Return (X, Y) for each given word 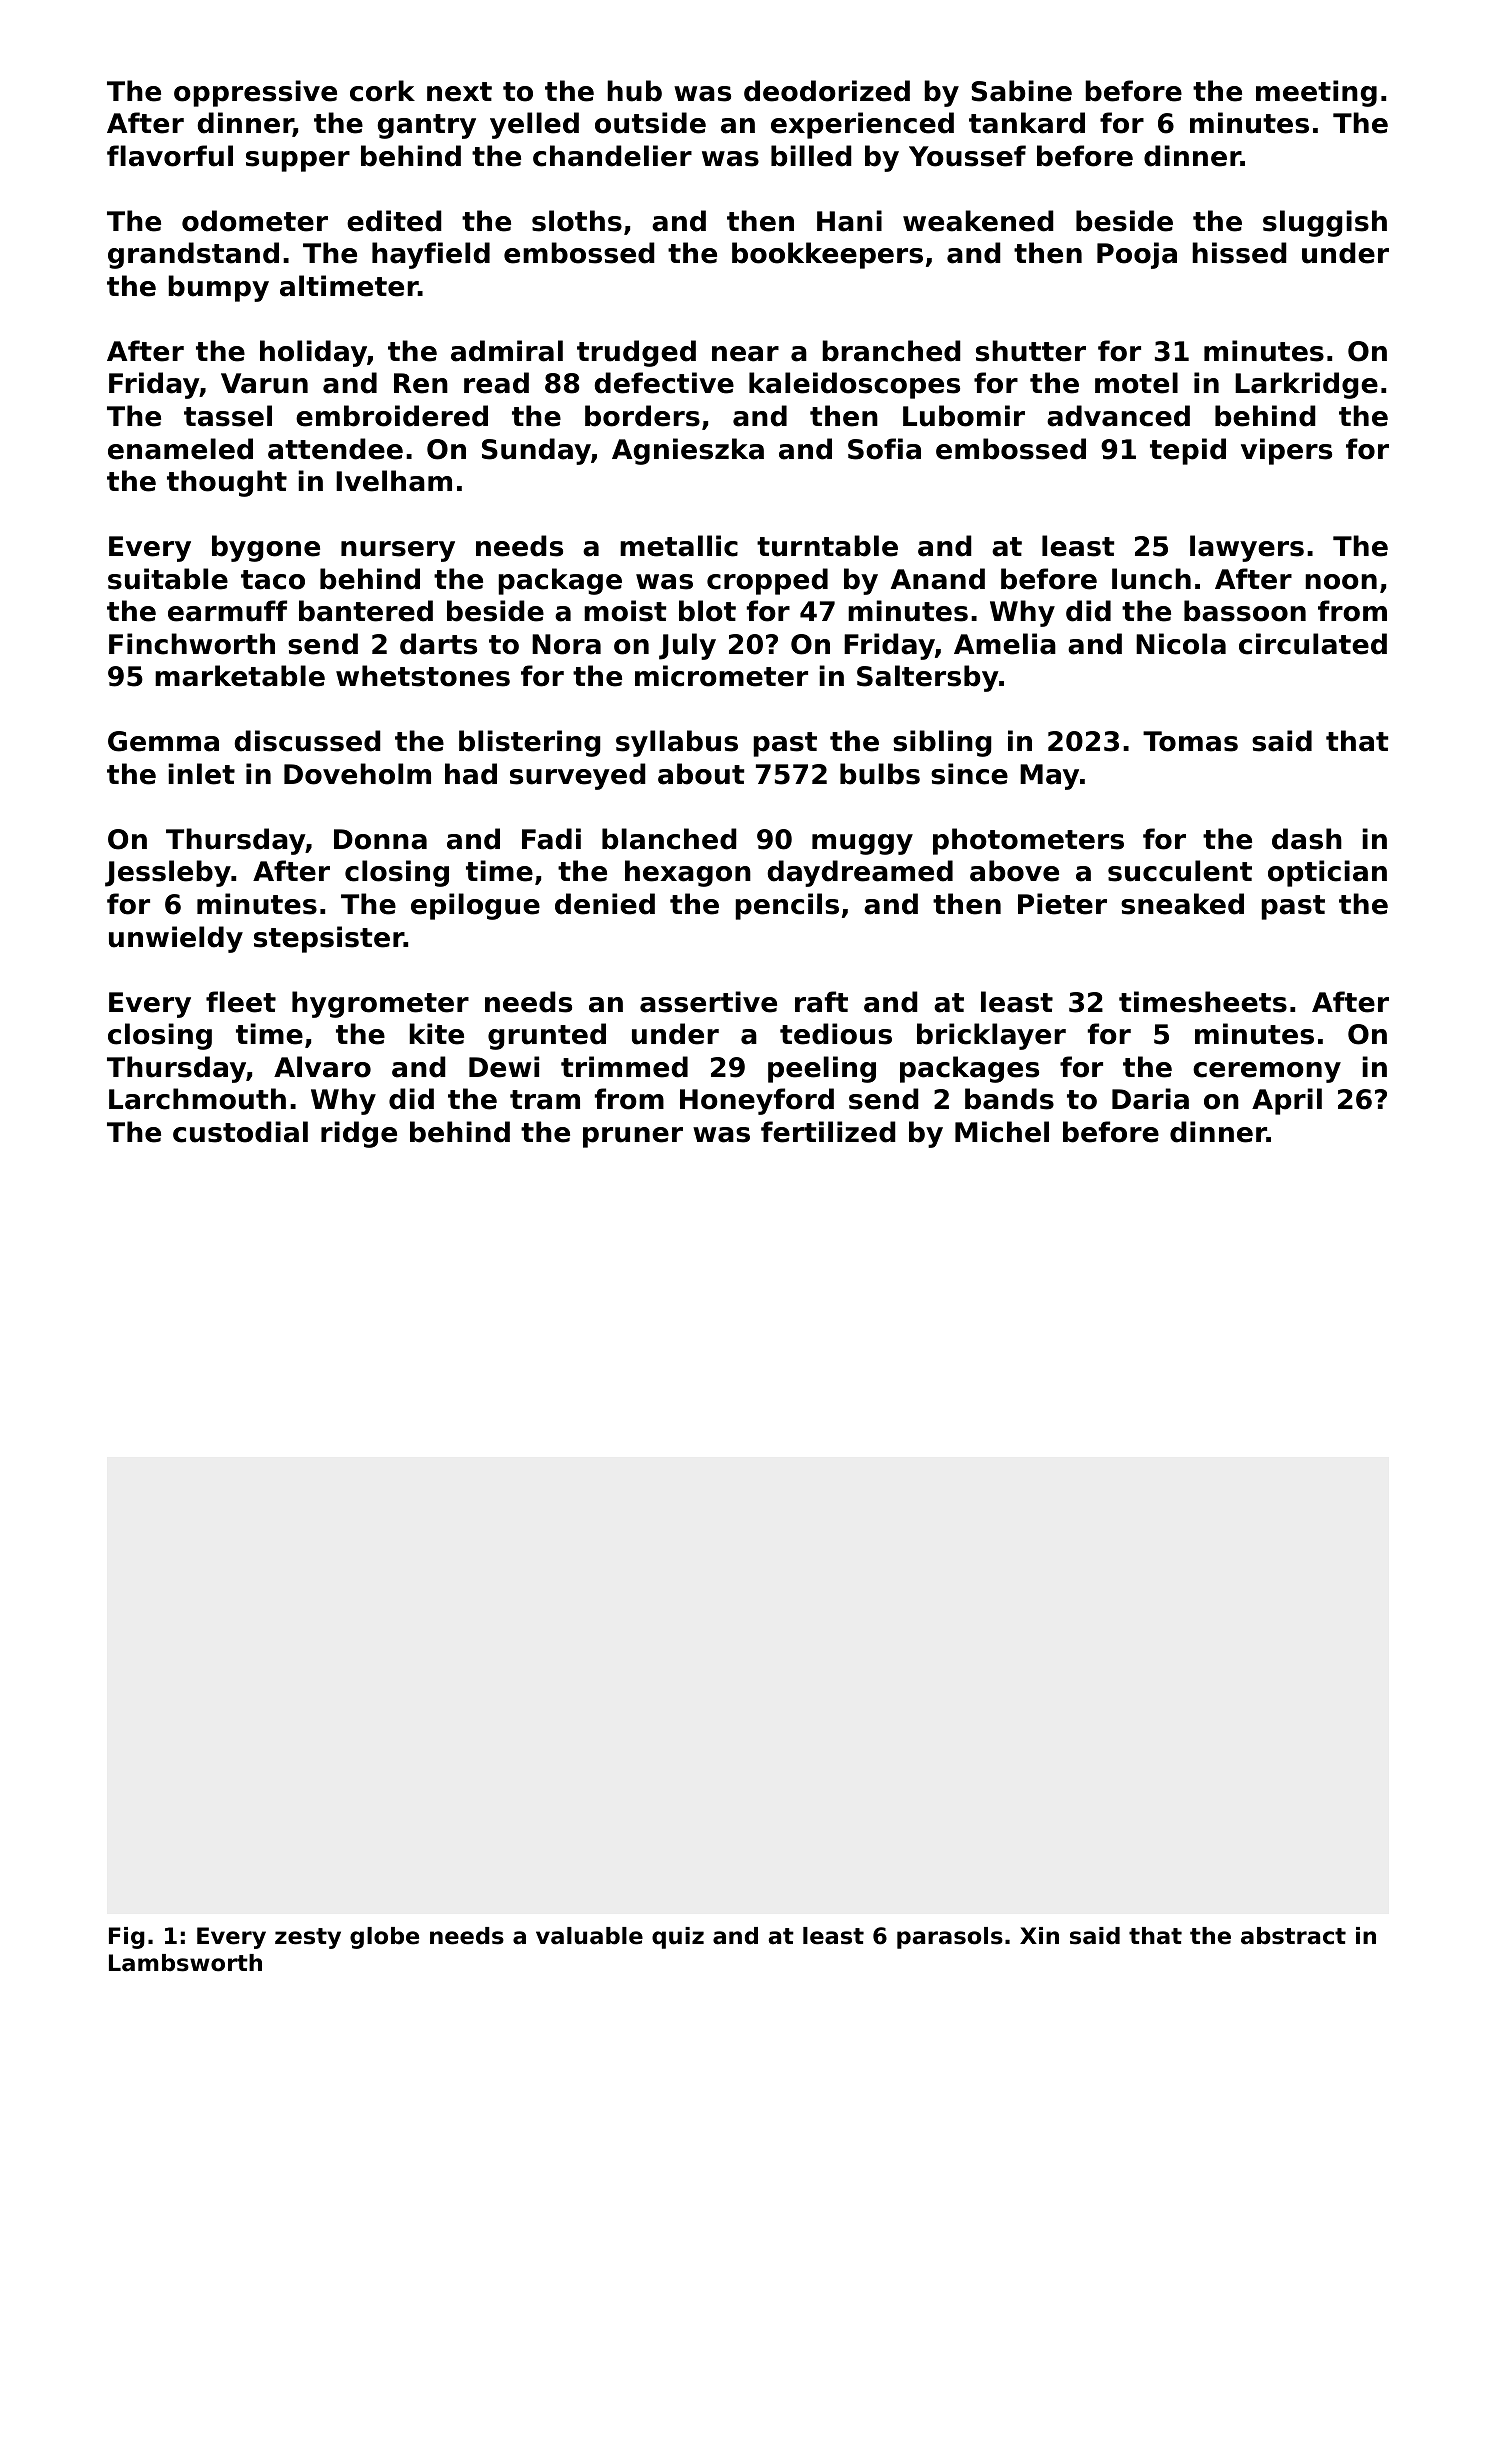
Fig (127, 1938)
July (687, 646)
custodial (240, 1132)
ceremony (1267, 1072)
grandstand (193, 255)
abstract (1293, 1936)
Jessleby (168, 873)
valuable (589, 1936)
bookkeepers (827, 255)
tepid (1188, 451)
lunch (1151, 579)
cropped (767, 581)
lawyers (1247, 548)
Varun (264, 383)
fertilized (828, 1132)
